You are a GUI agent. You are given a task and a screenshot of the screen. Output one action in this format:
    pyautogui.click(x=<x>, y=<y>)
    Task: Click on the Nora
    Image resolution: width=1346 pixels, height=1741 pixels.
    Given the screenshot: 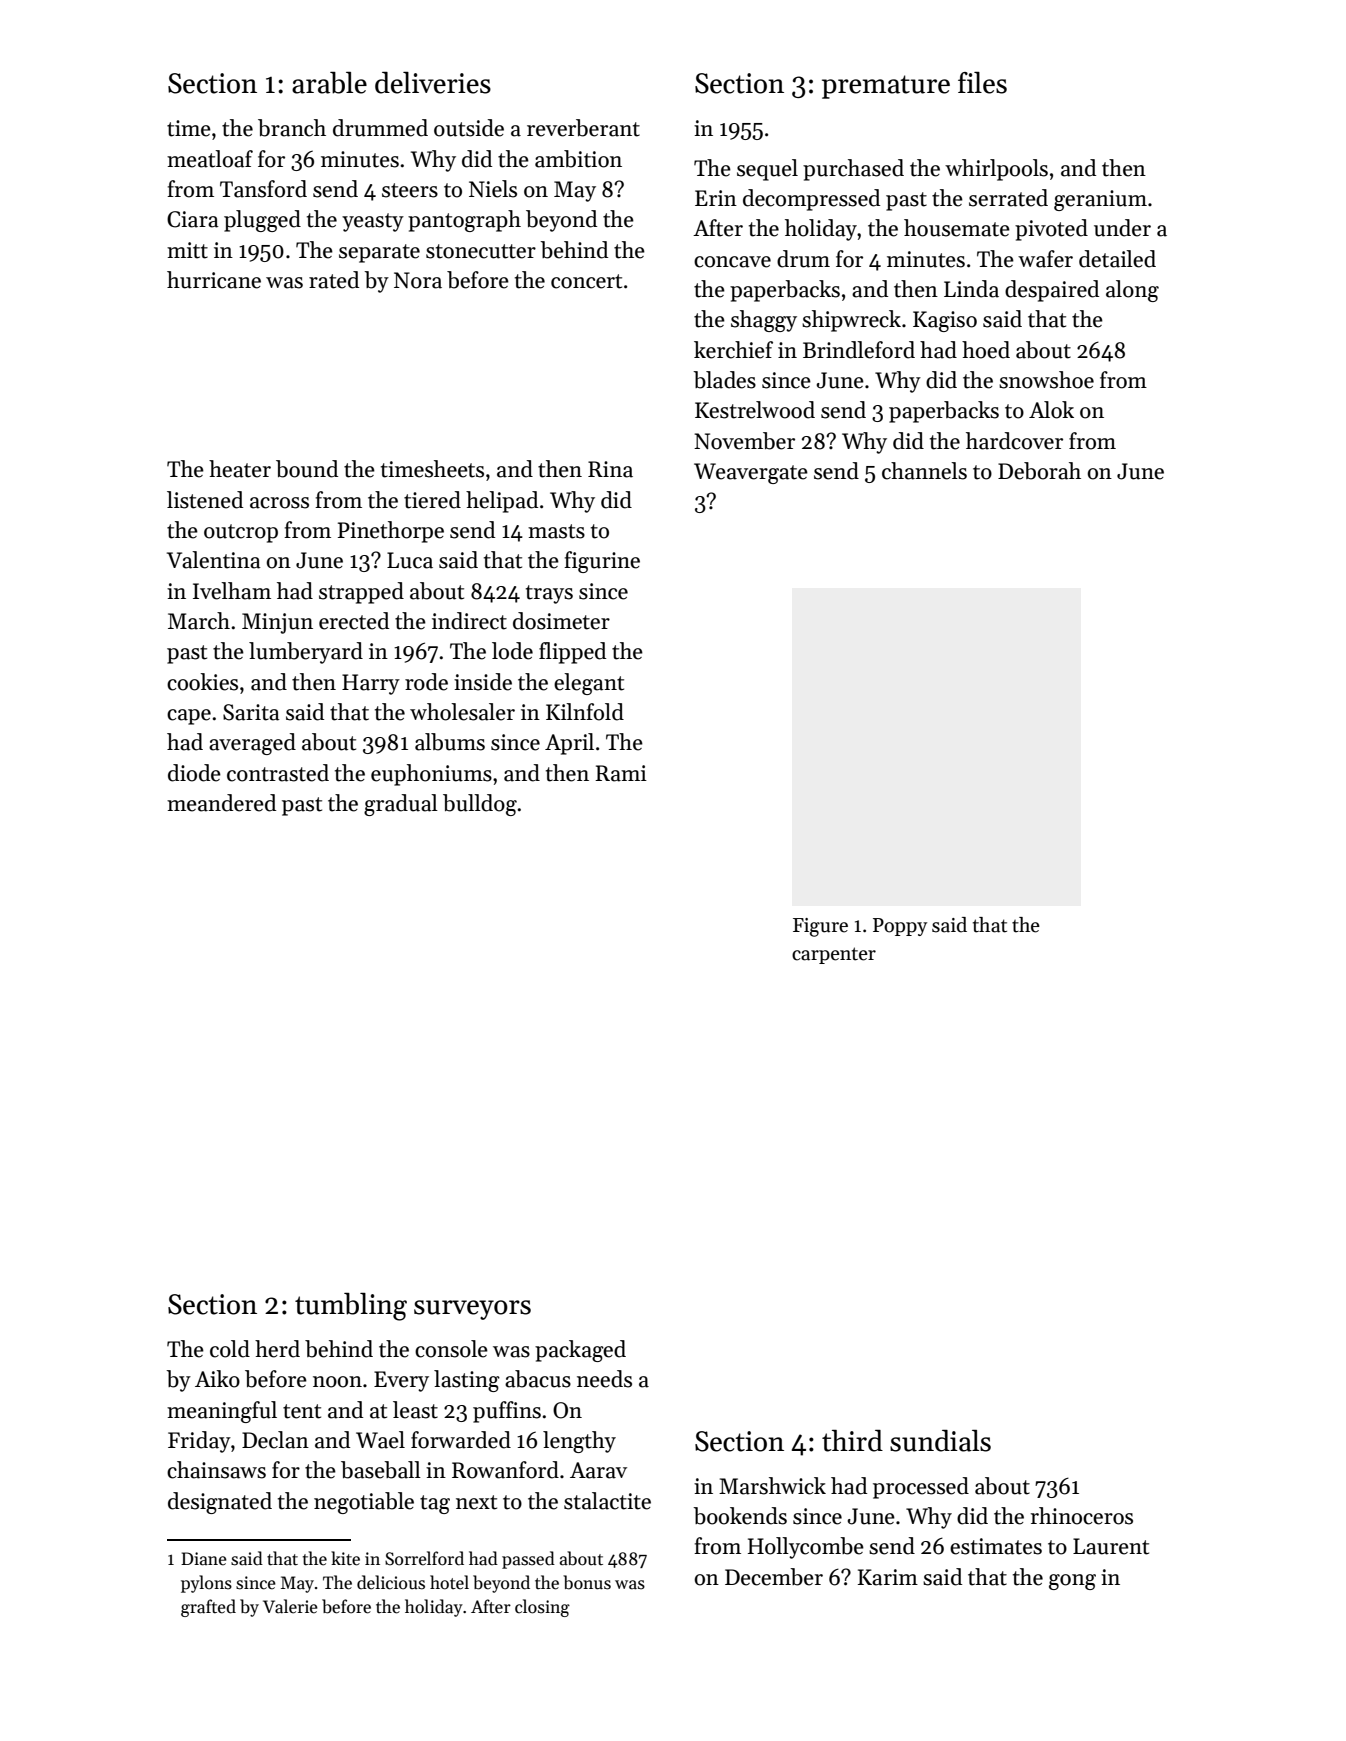 What is the action you would take?
    pyautogui.click(x=418, y=280)
